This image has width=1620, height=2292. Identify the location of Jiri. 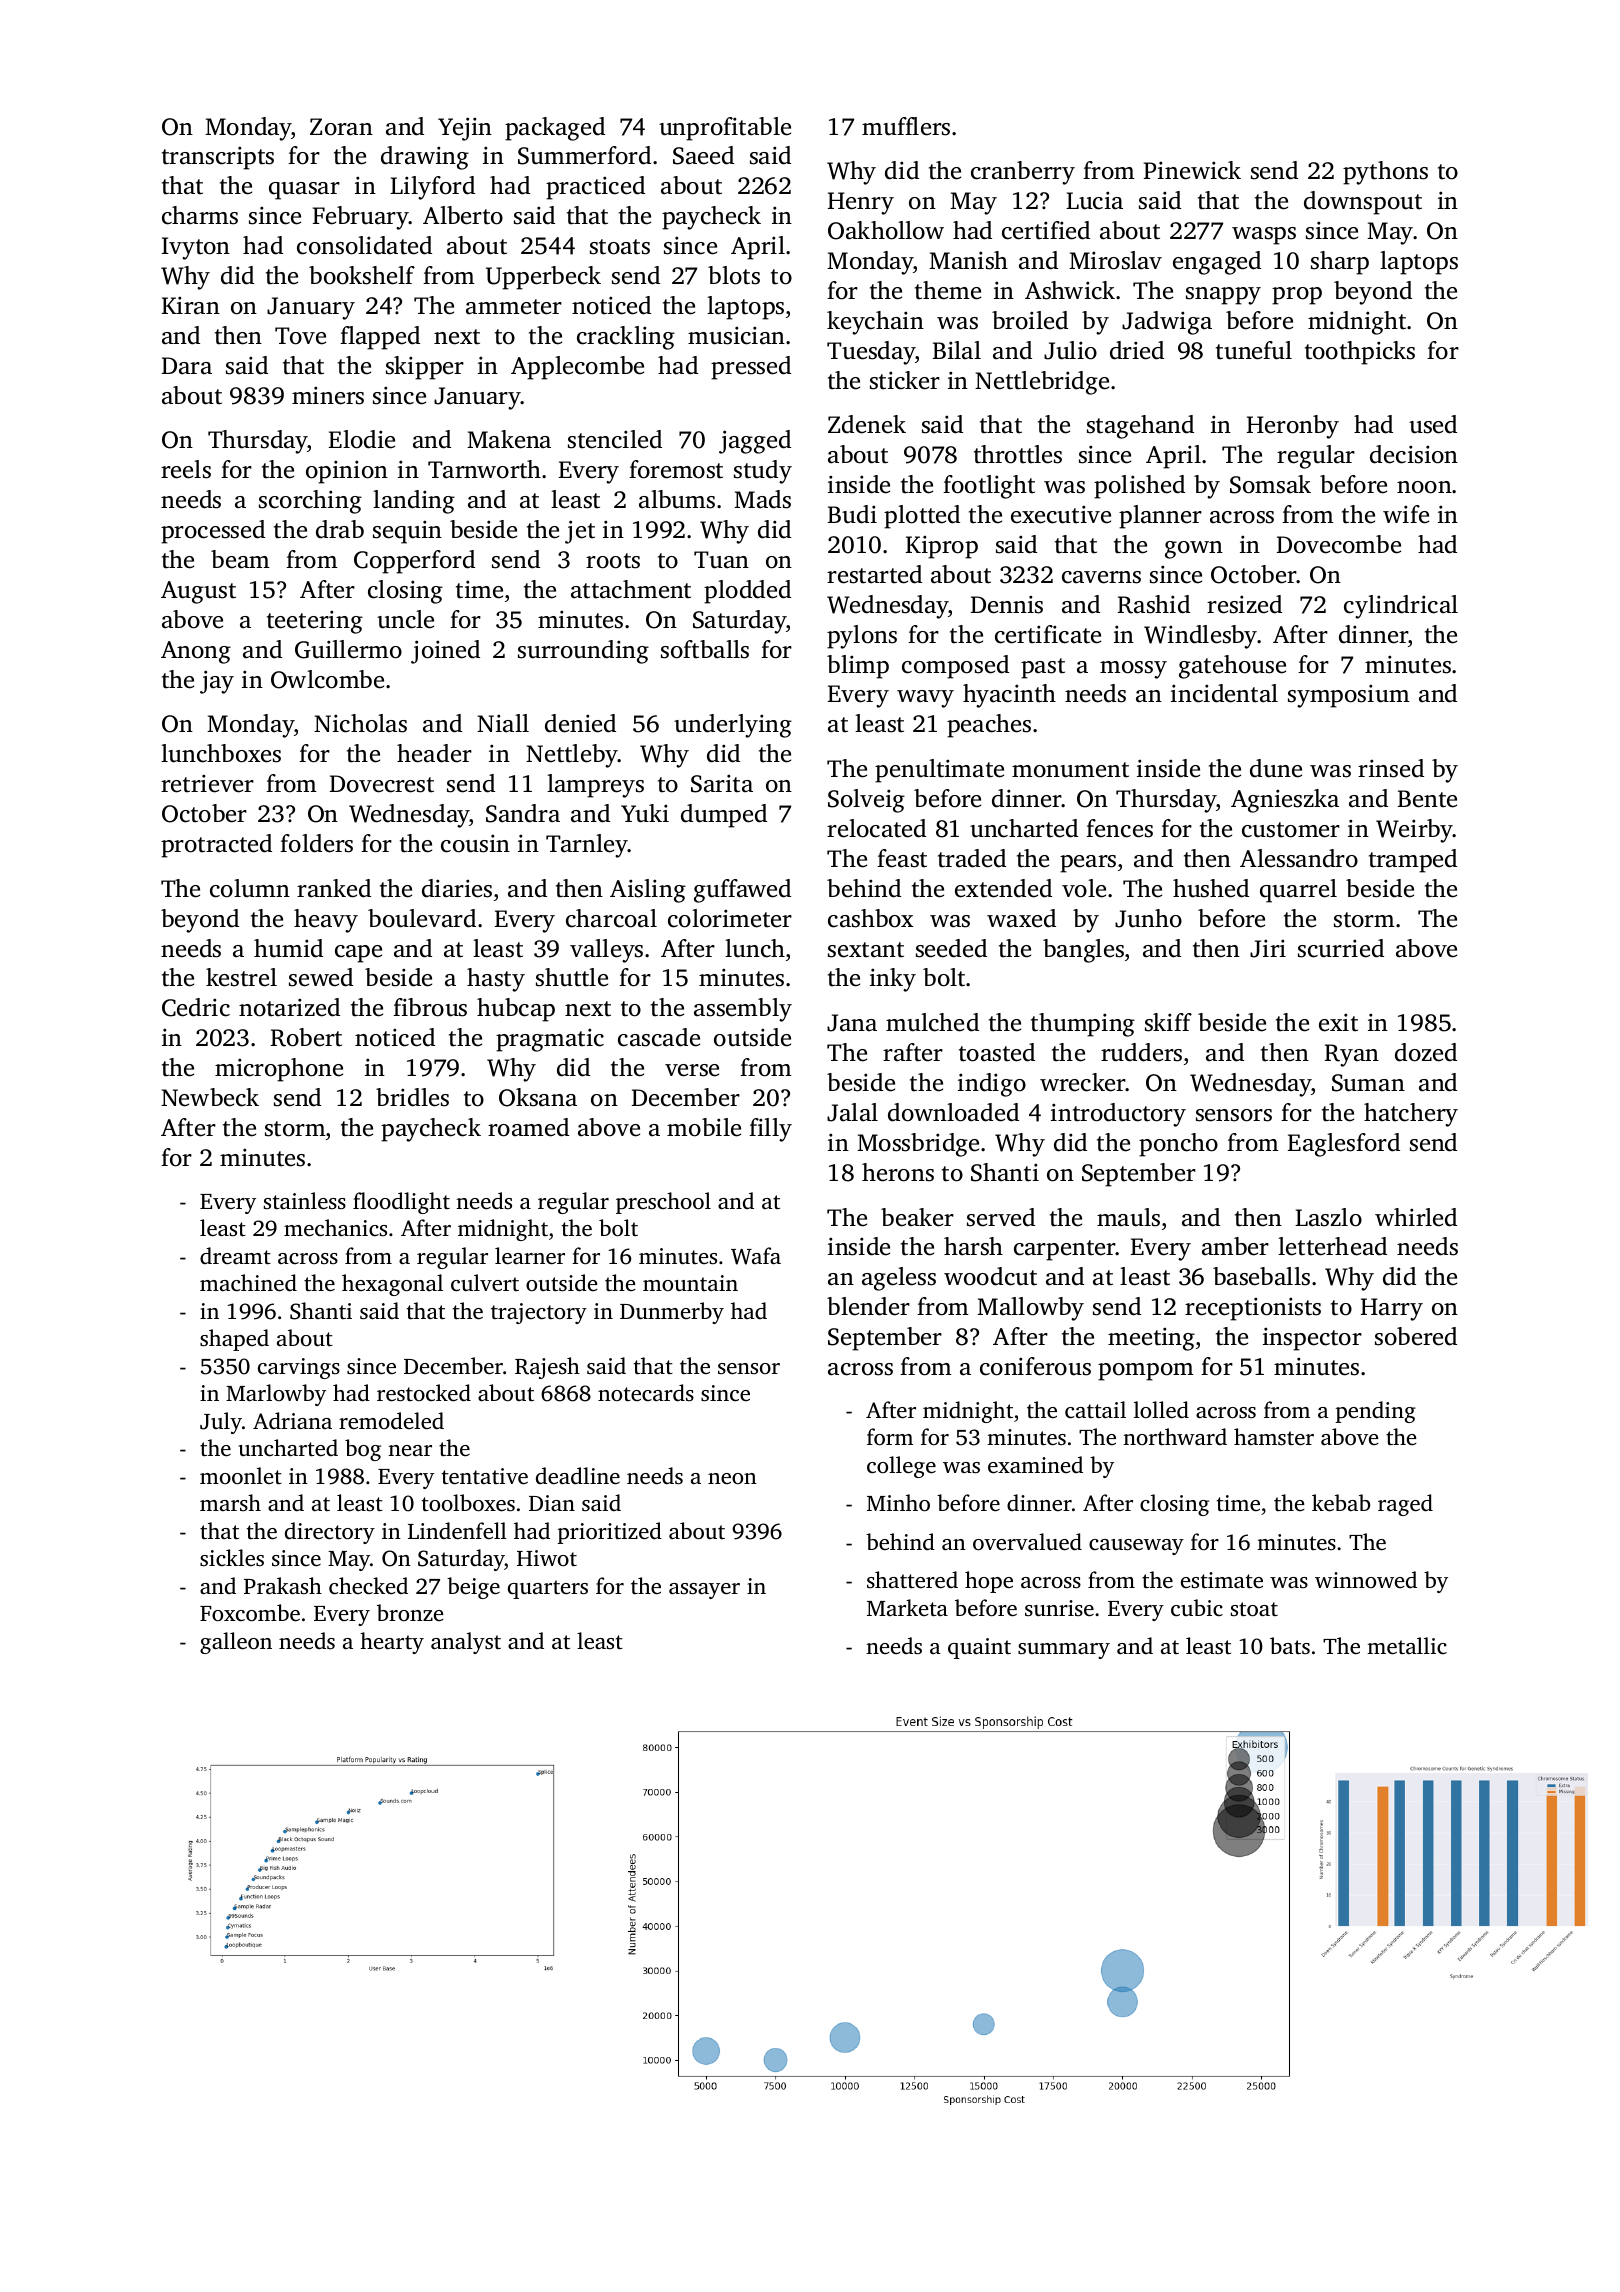
(1268, 948).
